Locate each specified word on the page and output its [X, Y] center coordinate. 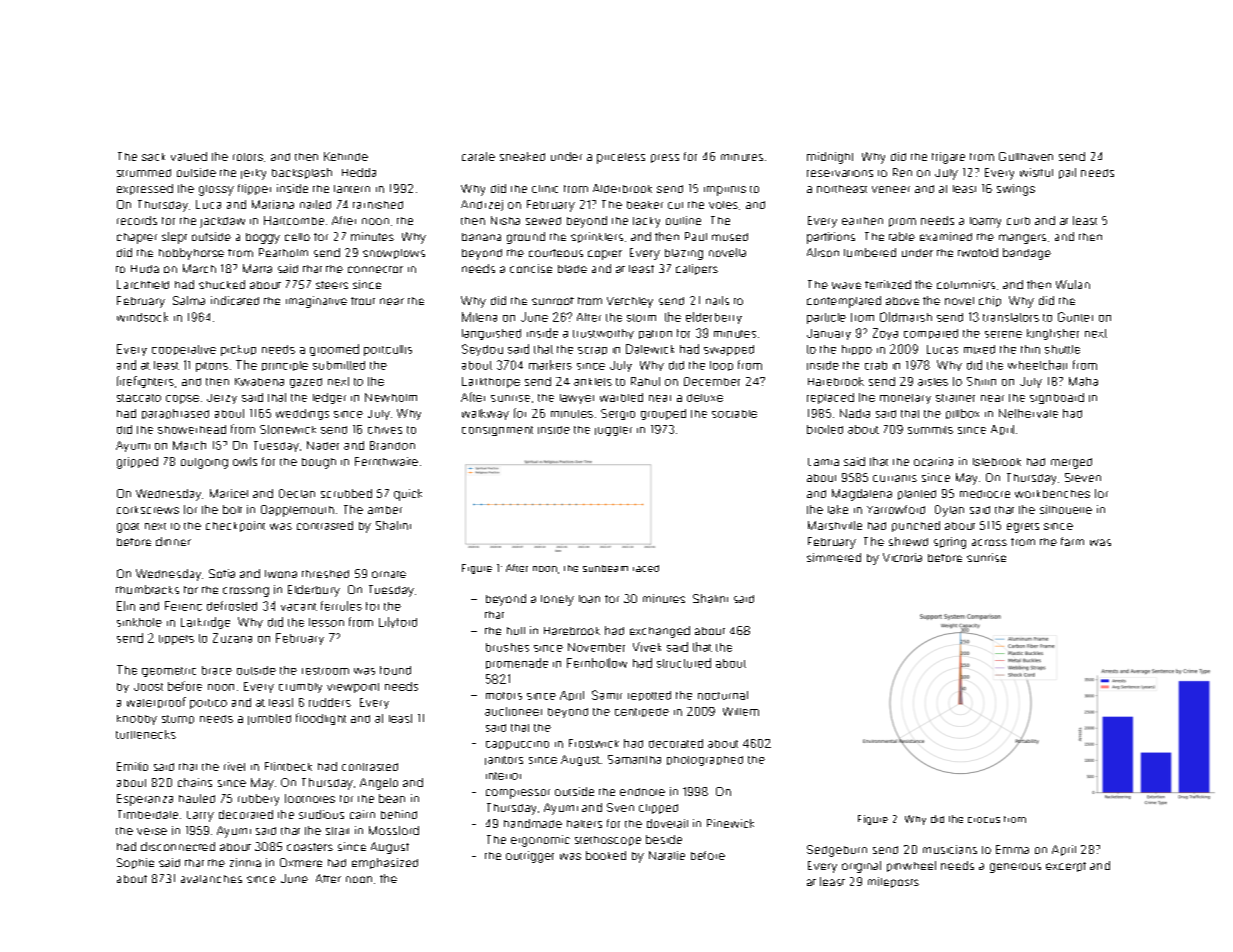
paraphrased [175, 414]
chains [195, 782]
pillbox [962, 414]
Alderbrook [622, 188]
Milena [479, 317]
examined [946, 236]
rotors [248, 157]
